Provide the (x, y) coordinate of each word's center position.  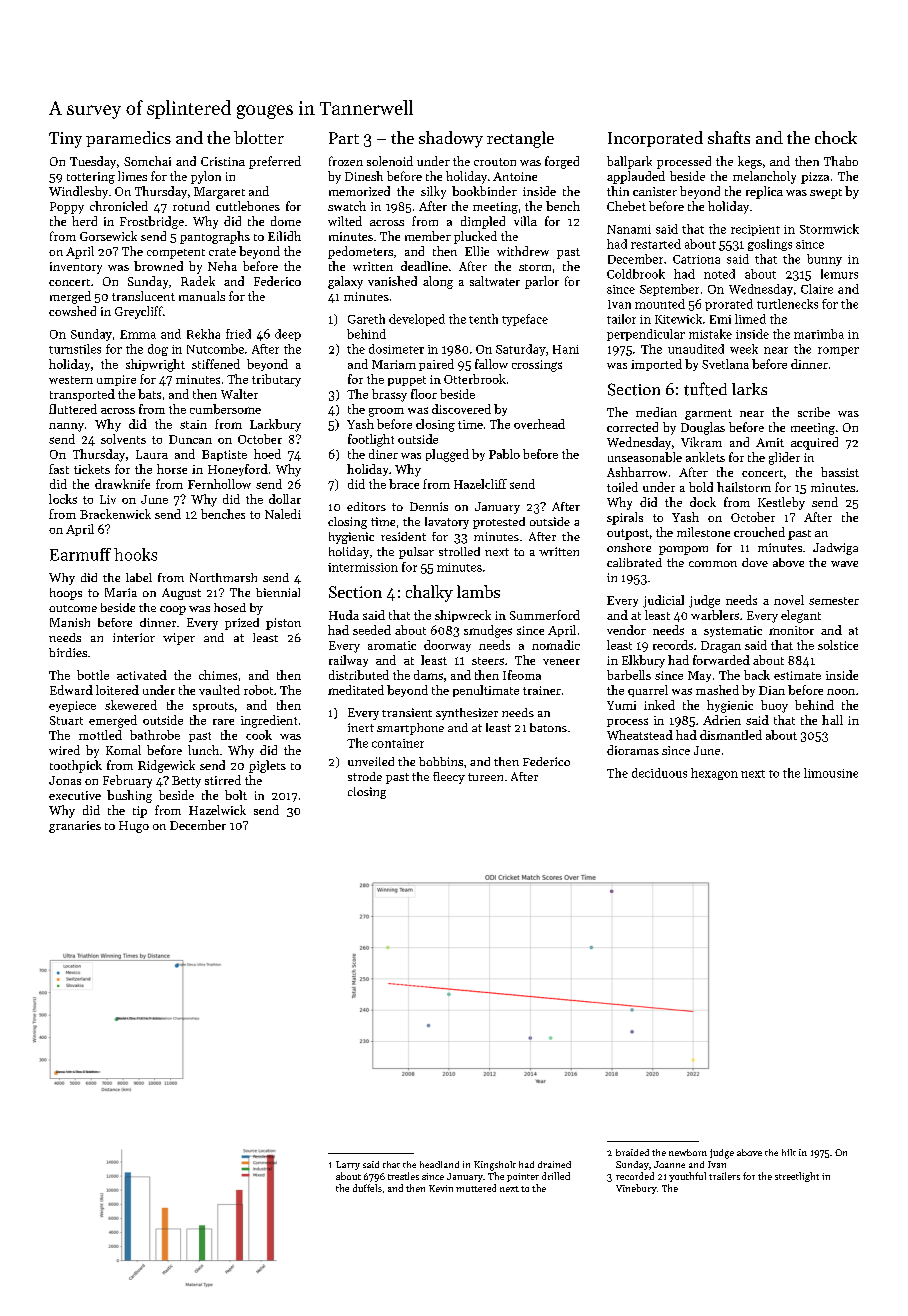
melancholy (764, 177)
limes (132, 176)
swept (826, 194)
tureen (485, 777)
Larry (348, 1165)
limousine (831, 773)
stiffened (216, 364)
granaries (75, 827)
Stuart (66, 720)
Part (344, 138)
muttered (476, 1188)
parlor (542, 282)
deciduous (659, 773)
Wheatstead (640, 735)
